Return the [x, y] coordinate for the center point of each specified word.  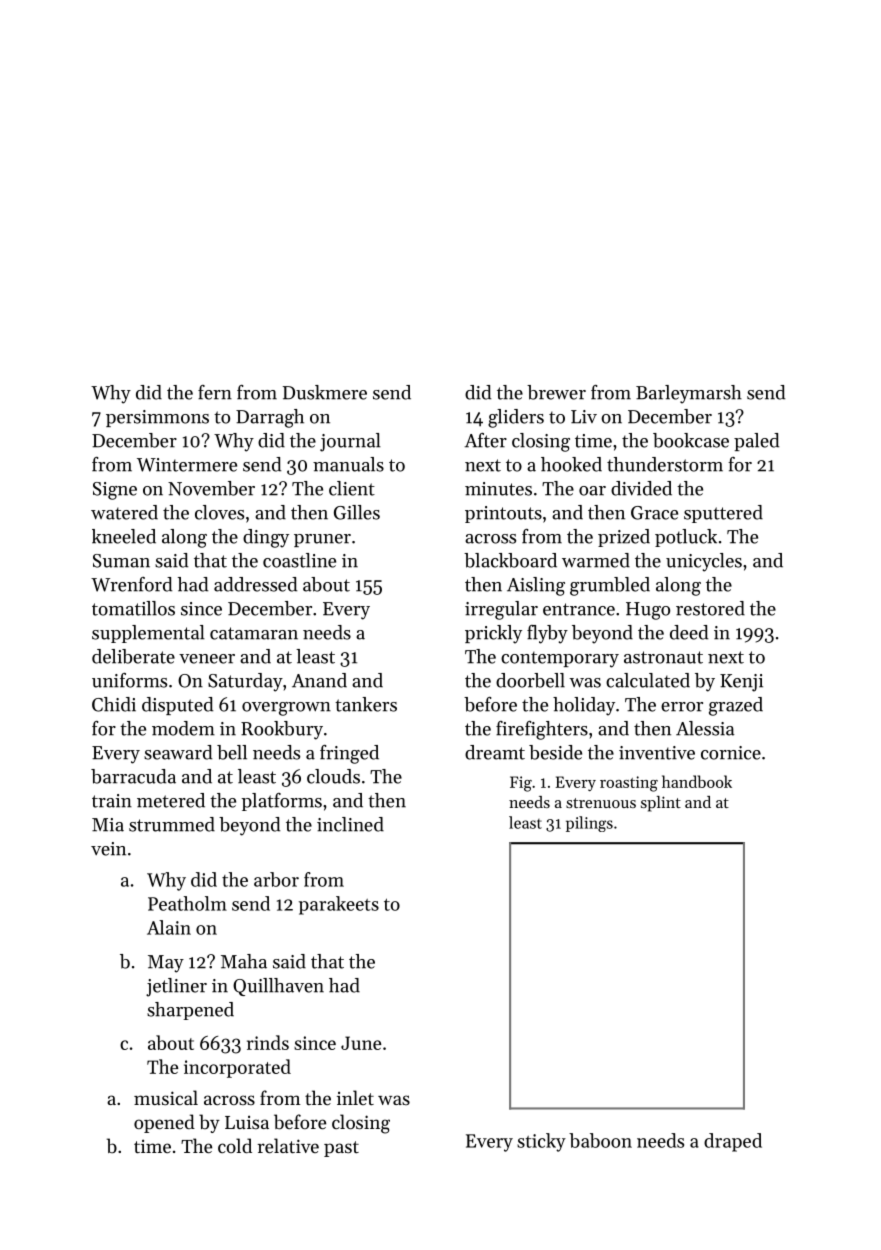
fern [215, 392]
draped [733, 1142]
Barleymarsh [689, 394]
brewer [556, 392]
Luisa [247, 1122]
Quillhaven [278, 987]
